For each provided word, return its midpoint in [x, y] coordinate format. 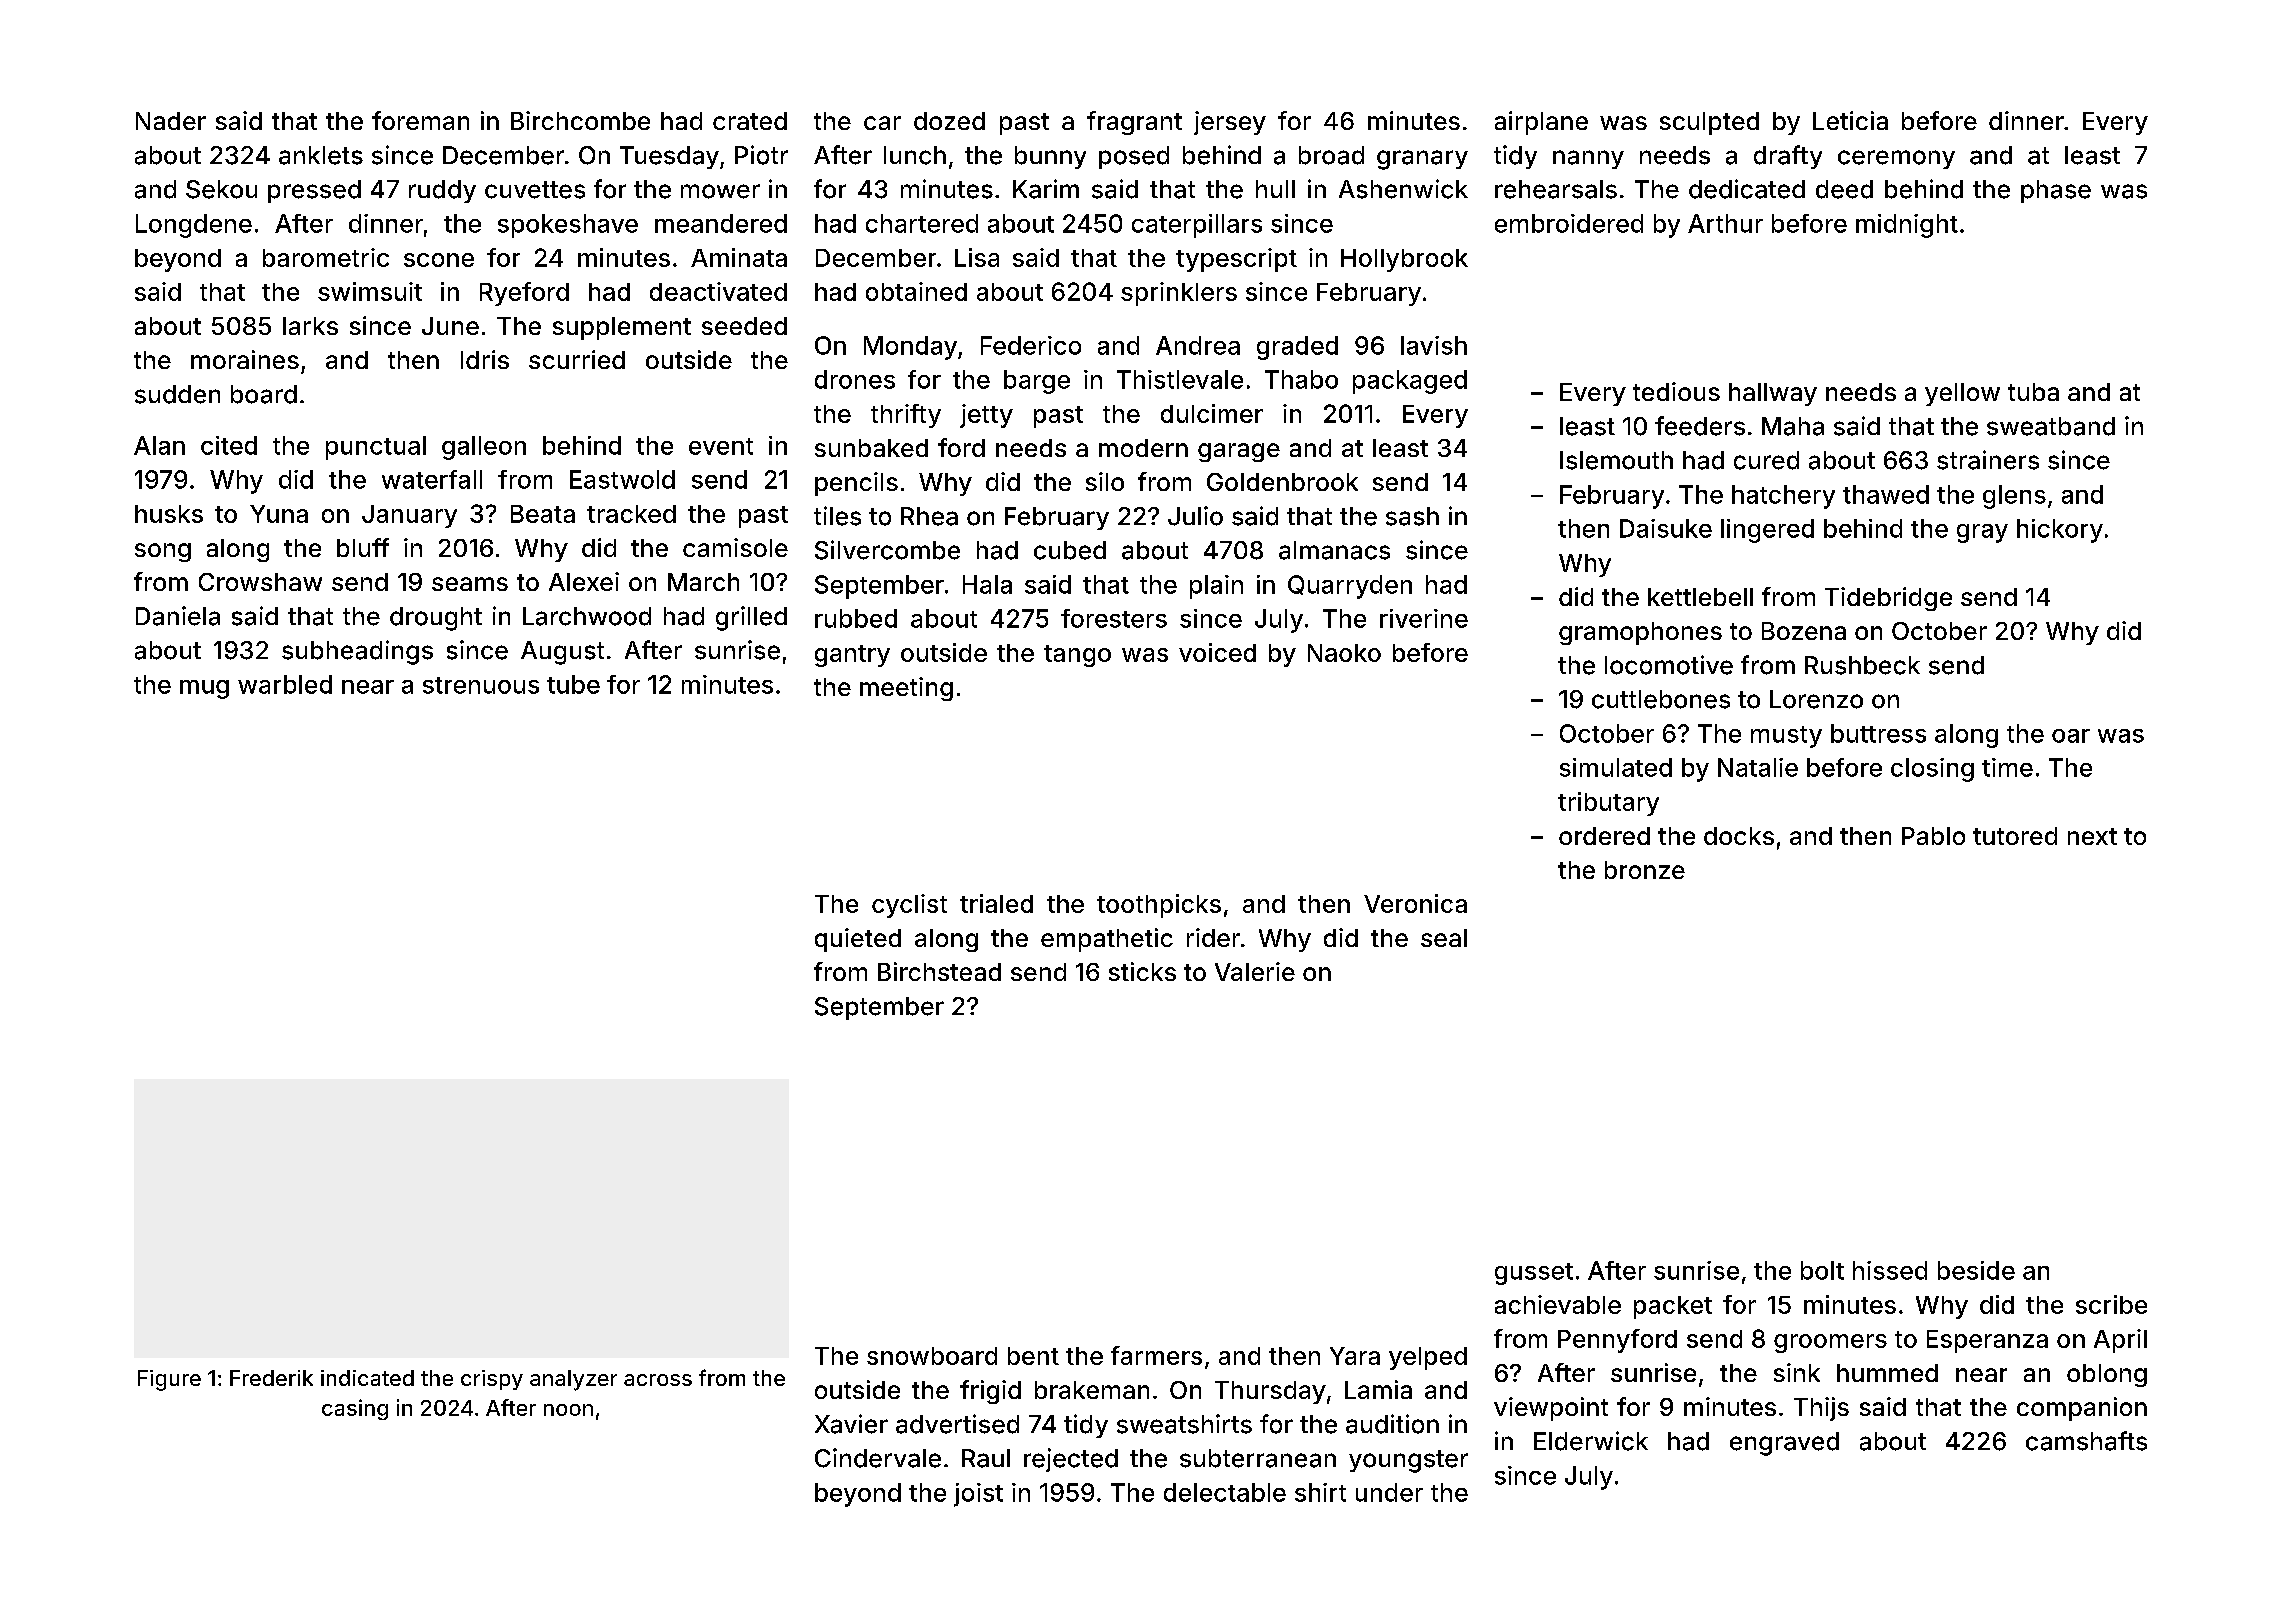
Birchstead [939, 971]
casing [355, 1409]
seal [1444, 938]
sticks [1142, 971]
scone [439, 260]
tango [1077, 656]
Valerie [1255, 971]
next [2092, 836]
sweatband [2051, 426]
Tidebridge [1888, 599]
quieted [858, 940]
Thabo [1301, 379]
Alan [159, 445]
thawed [1886, 494]
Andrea [1198, 345]
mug [204, 689]
